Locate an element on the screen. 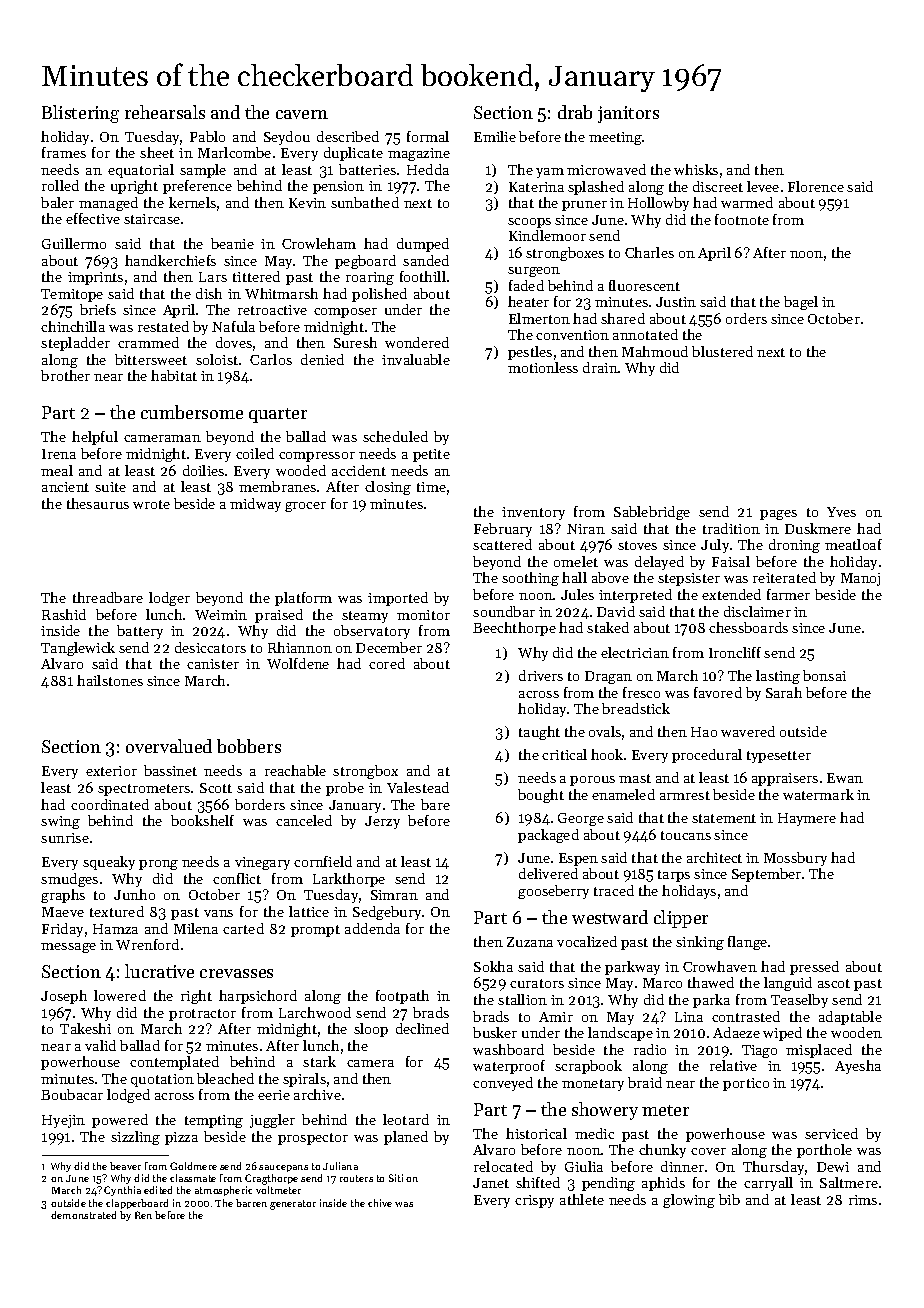 The width and height of the screenshot is (924, 1308). Joseph is located at coordinates (64, 997).
